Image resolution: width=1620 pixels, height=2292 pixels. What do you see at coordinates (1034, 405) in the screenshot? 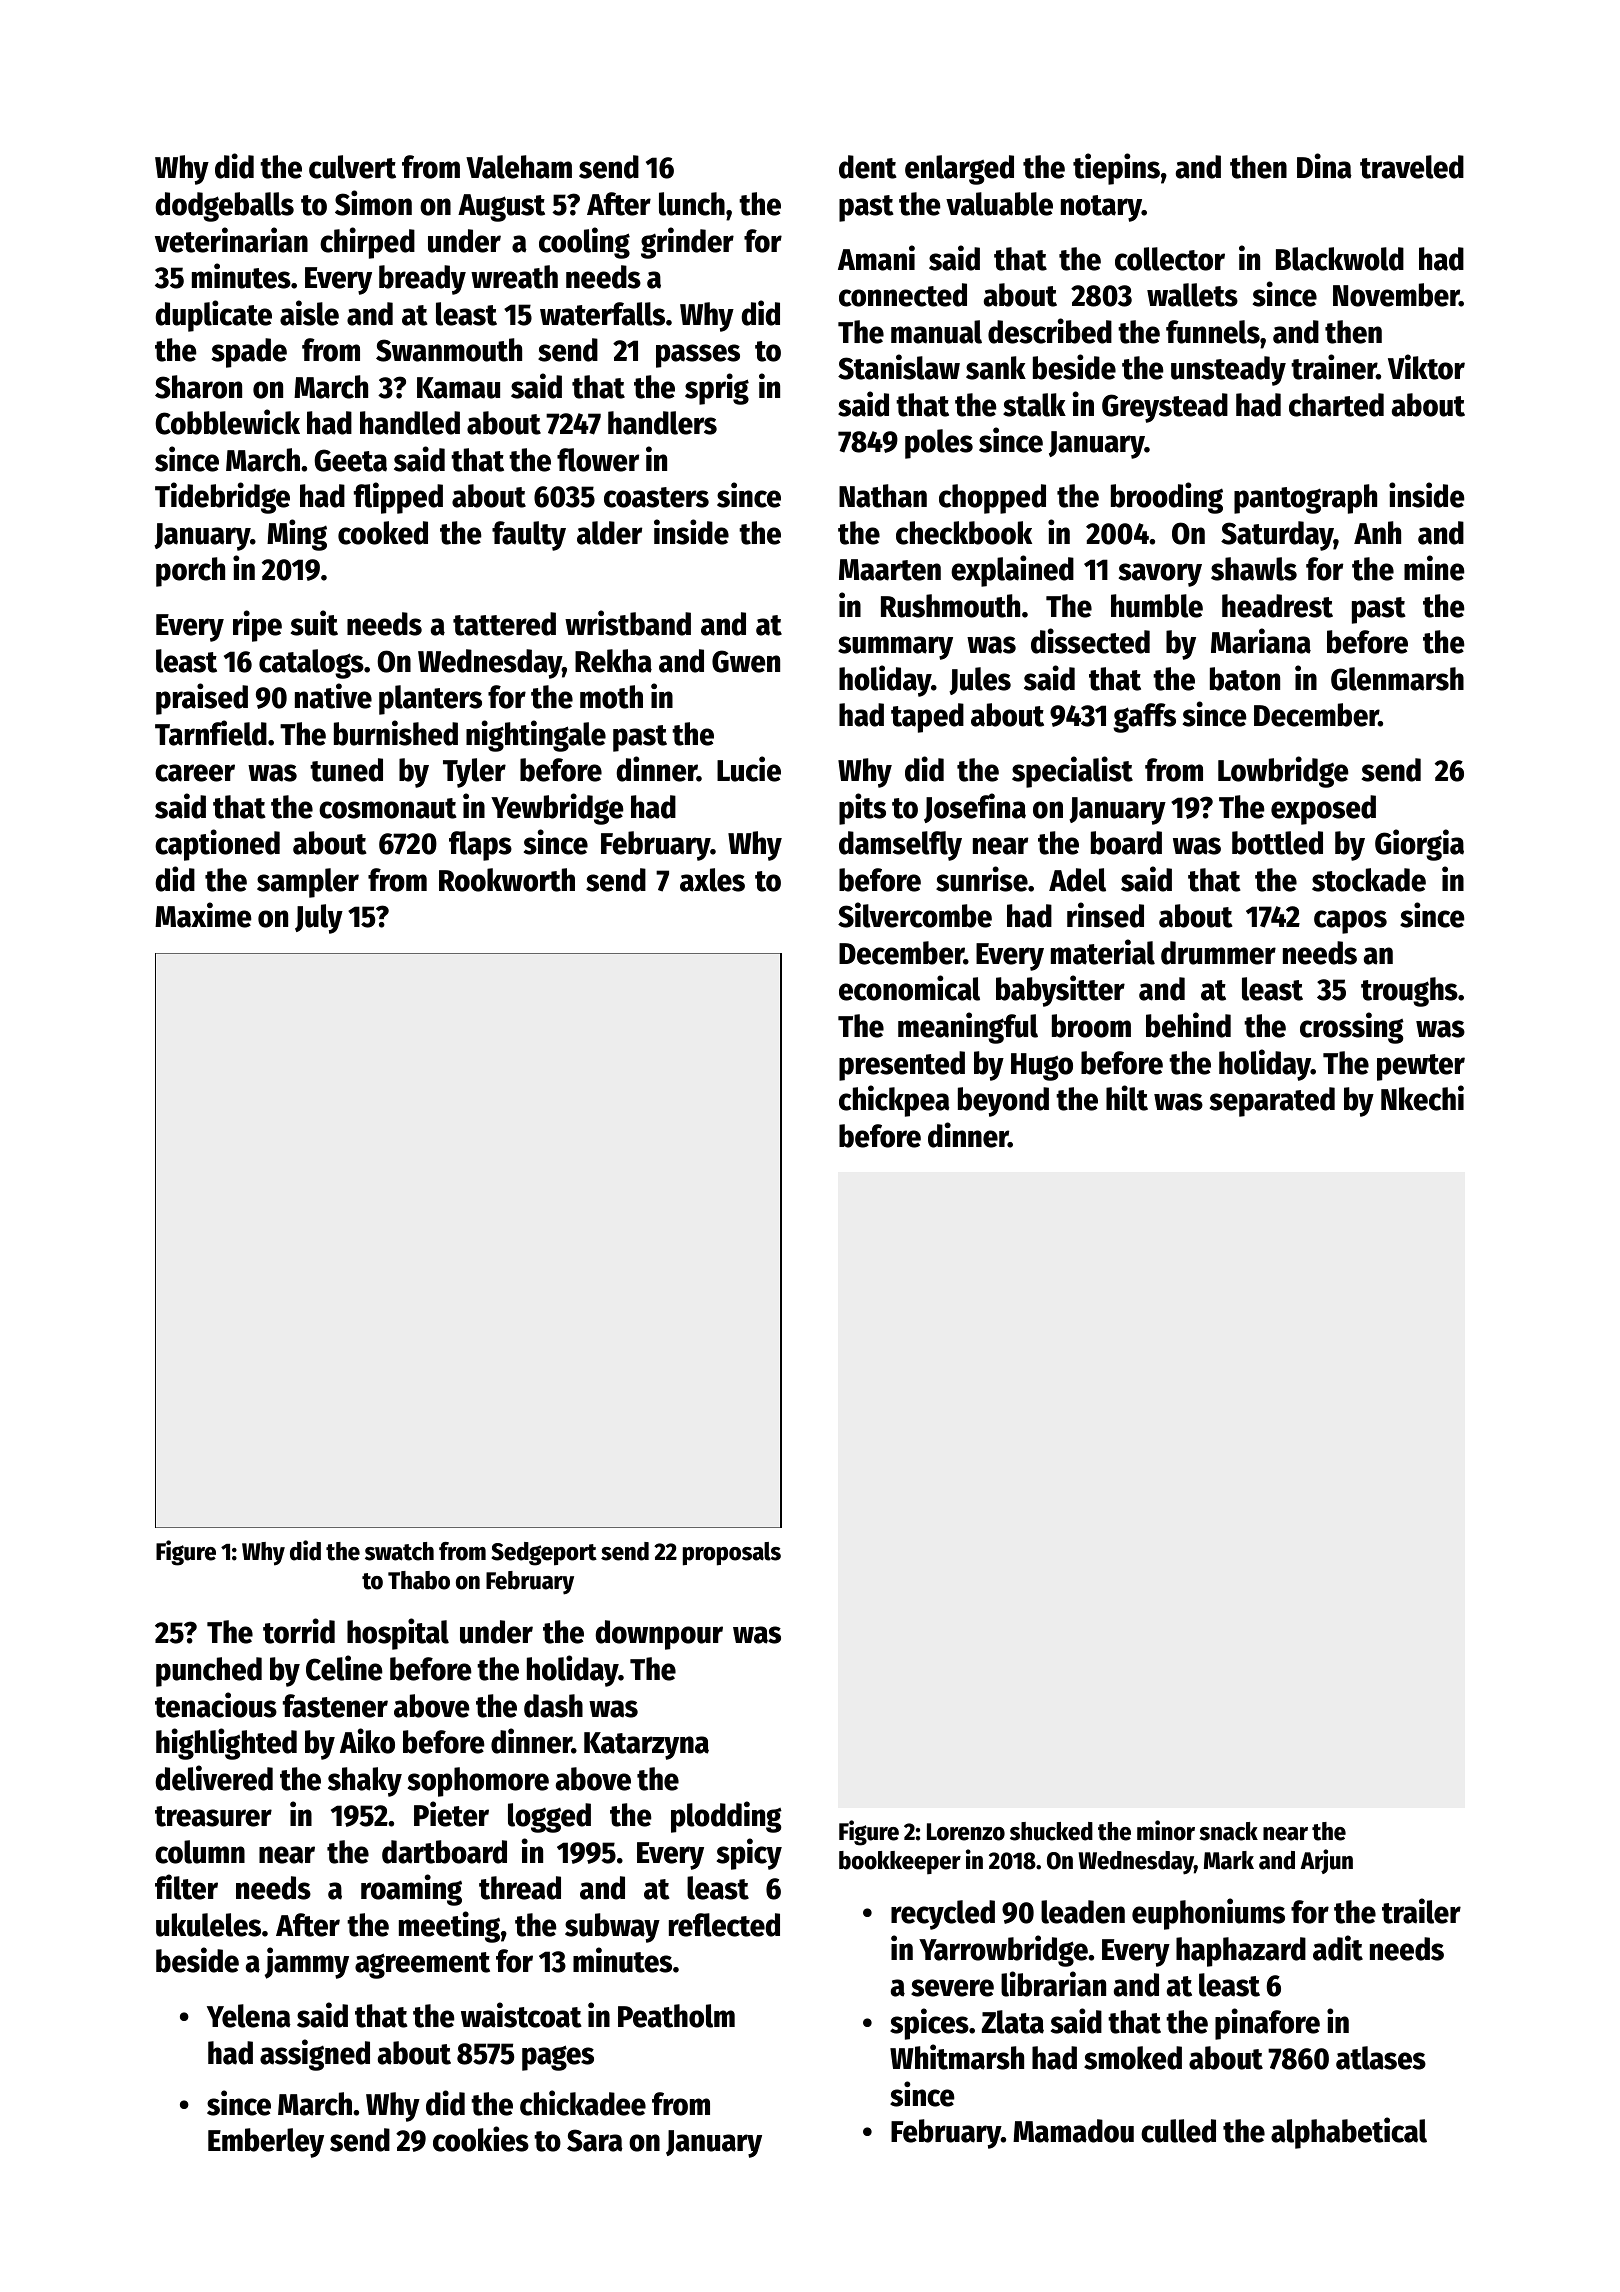
I see `stalk` at bounding box center [1034, 405].
